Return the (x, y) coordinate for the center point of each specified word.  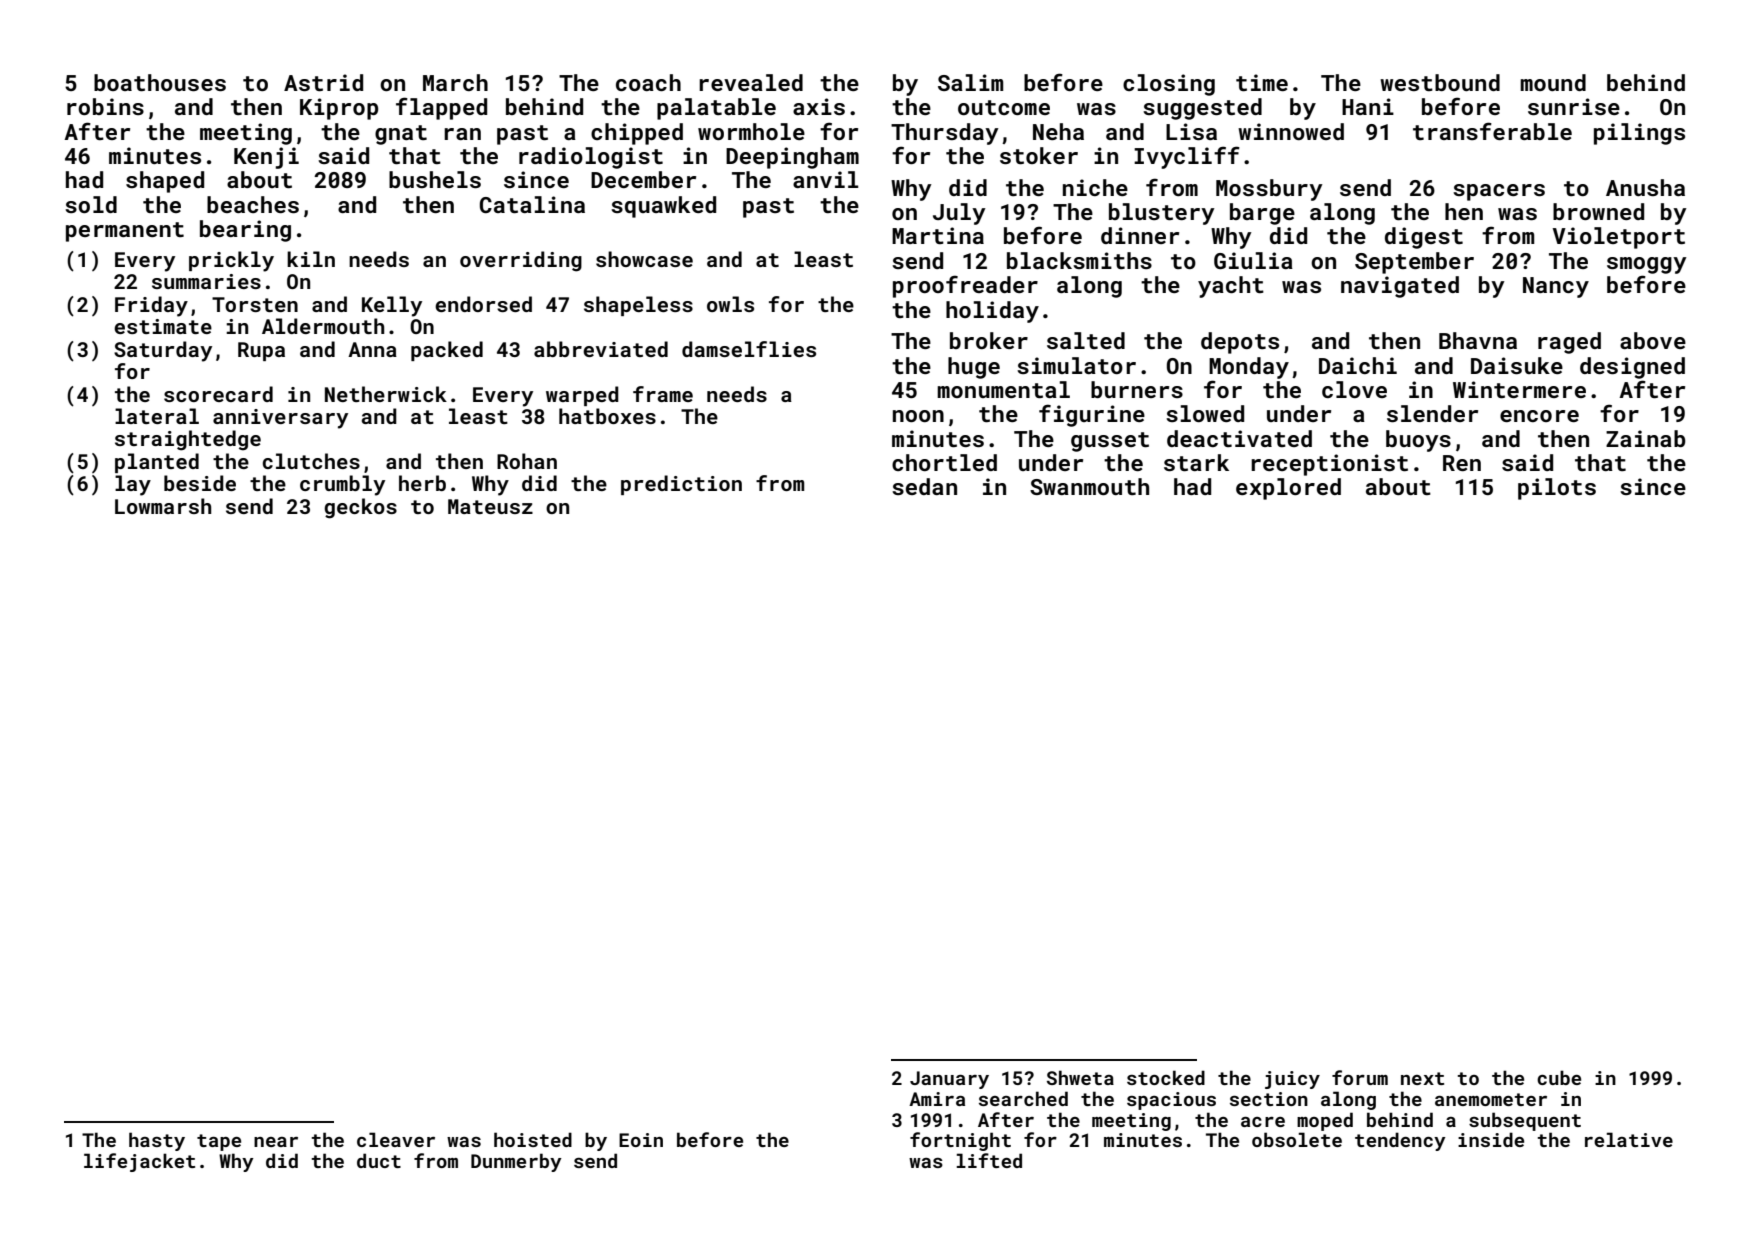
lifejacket (139, 1162)
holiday (992, 312)
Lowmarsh (163, 506)
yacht (1231, 287)
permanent (125, 232)
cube (1559, 1077)
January (949, 1080)
